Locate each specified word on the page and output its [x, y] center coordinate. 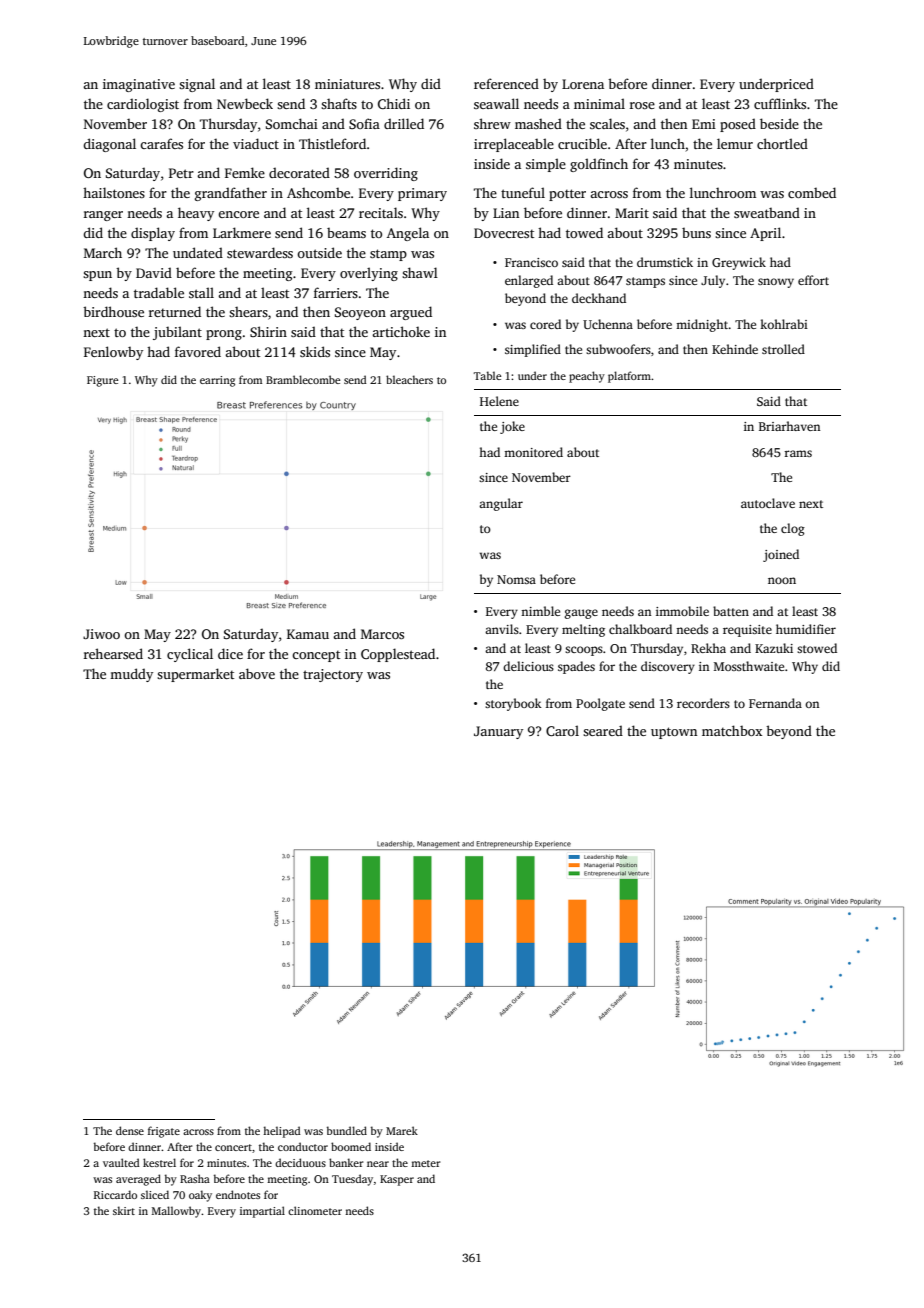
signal [197, 85]
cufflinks [780, 103]
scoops [584, 651]
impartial [262, 1212]
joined [781, 555]
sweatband [767, 212]
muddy [131, 675]
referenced [506, 83]
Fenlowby [113, 353]
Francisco [531, 262]
